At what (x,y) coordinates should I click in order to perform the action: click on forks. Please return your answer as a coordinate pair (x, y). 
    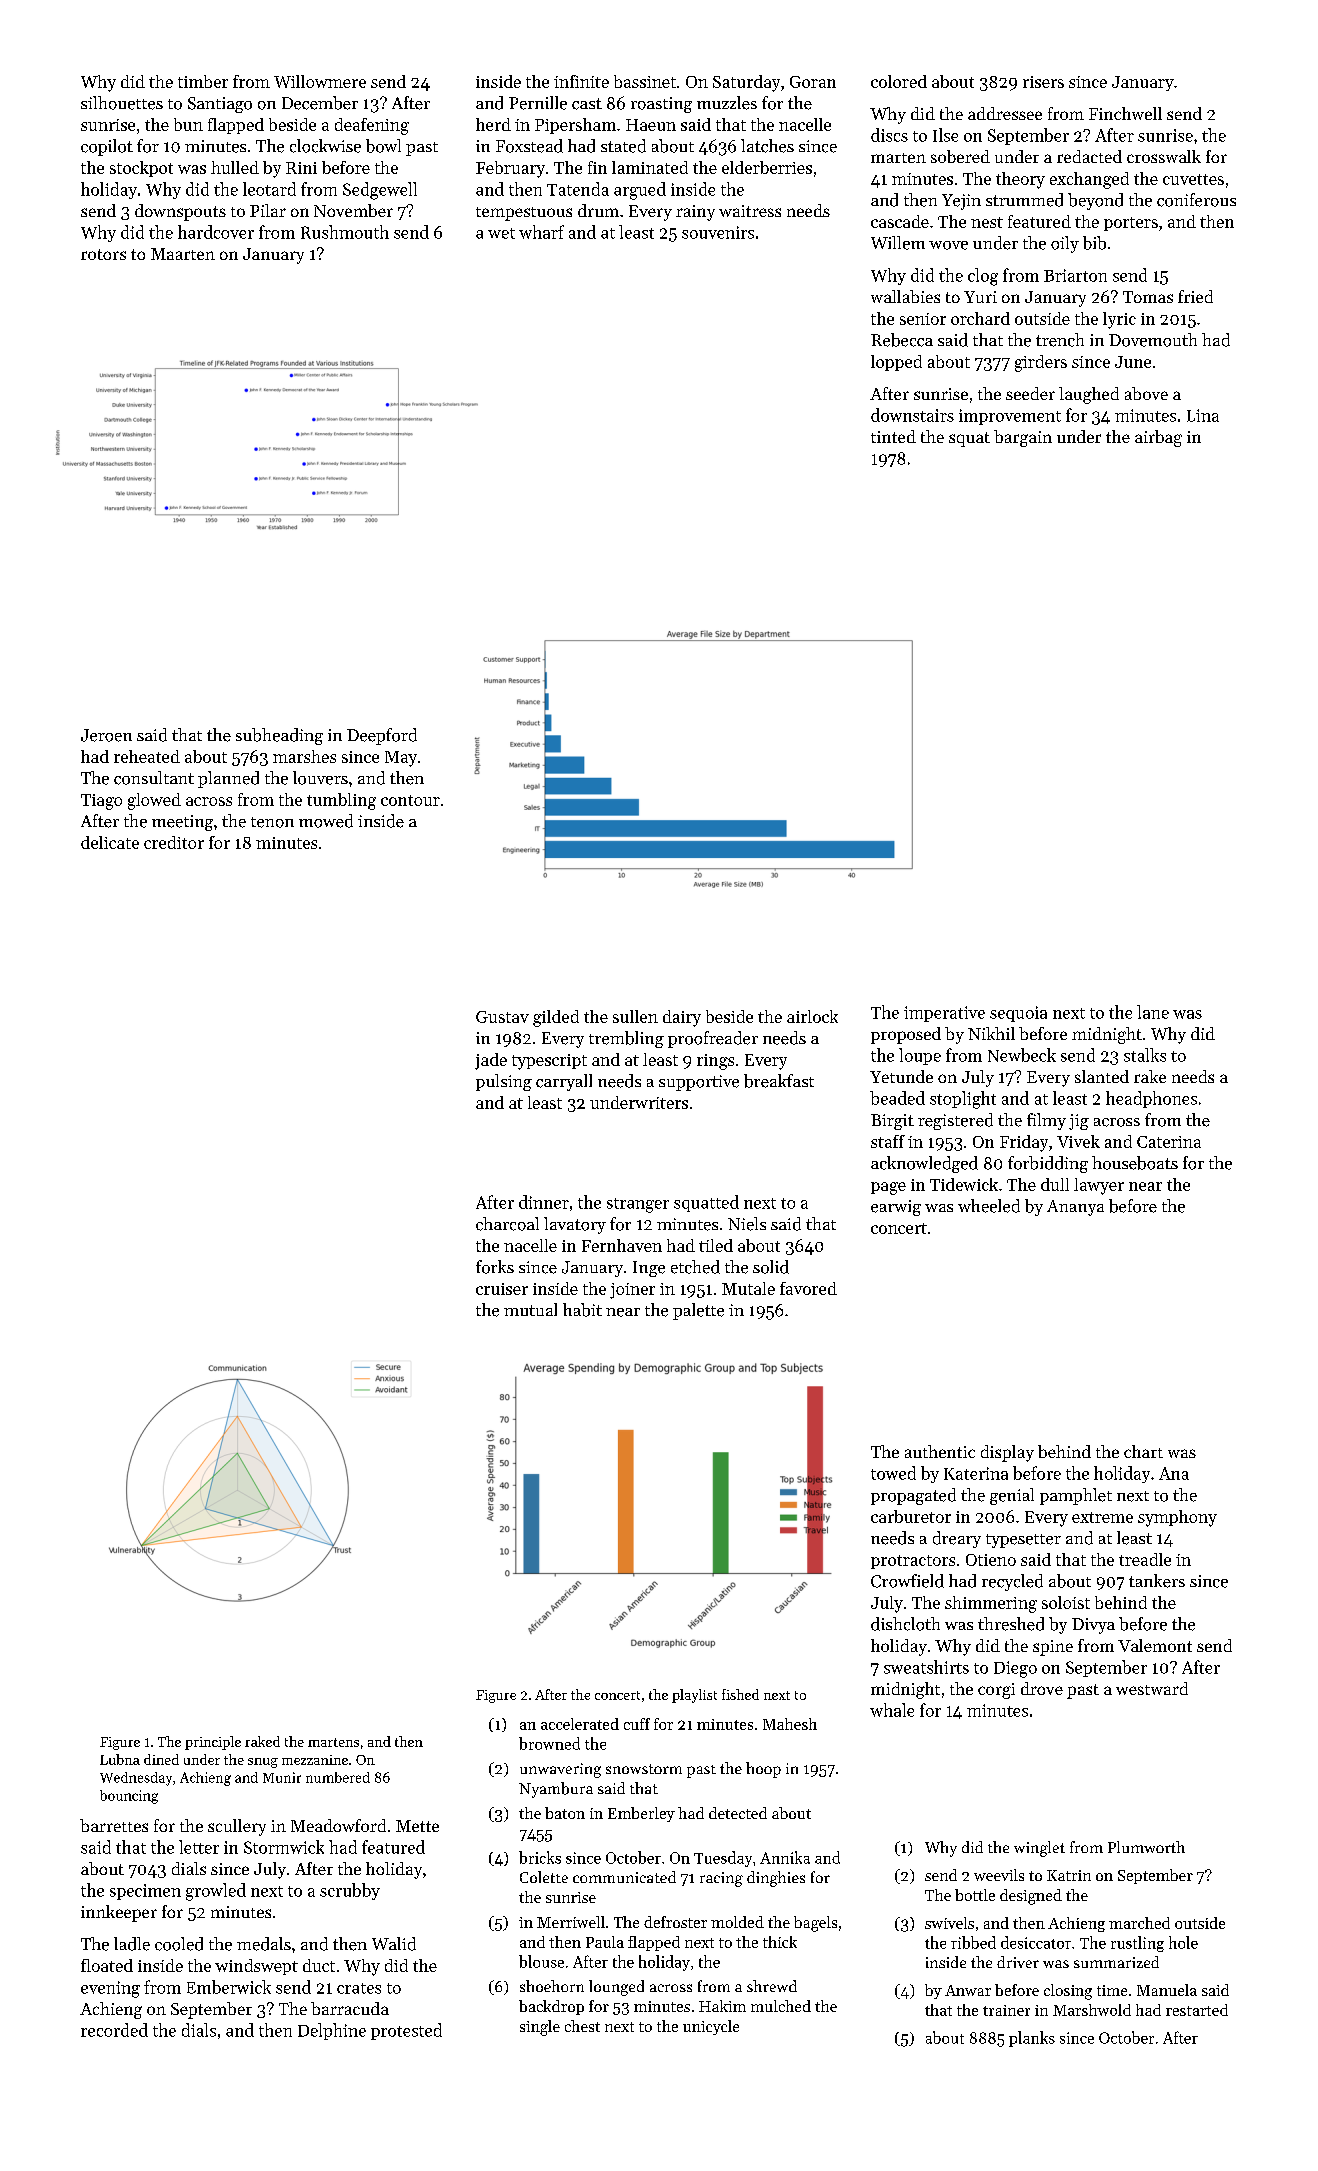
    Looking at the image, I should click on (495, 1267).
